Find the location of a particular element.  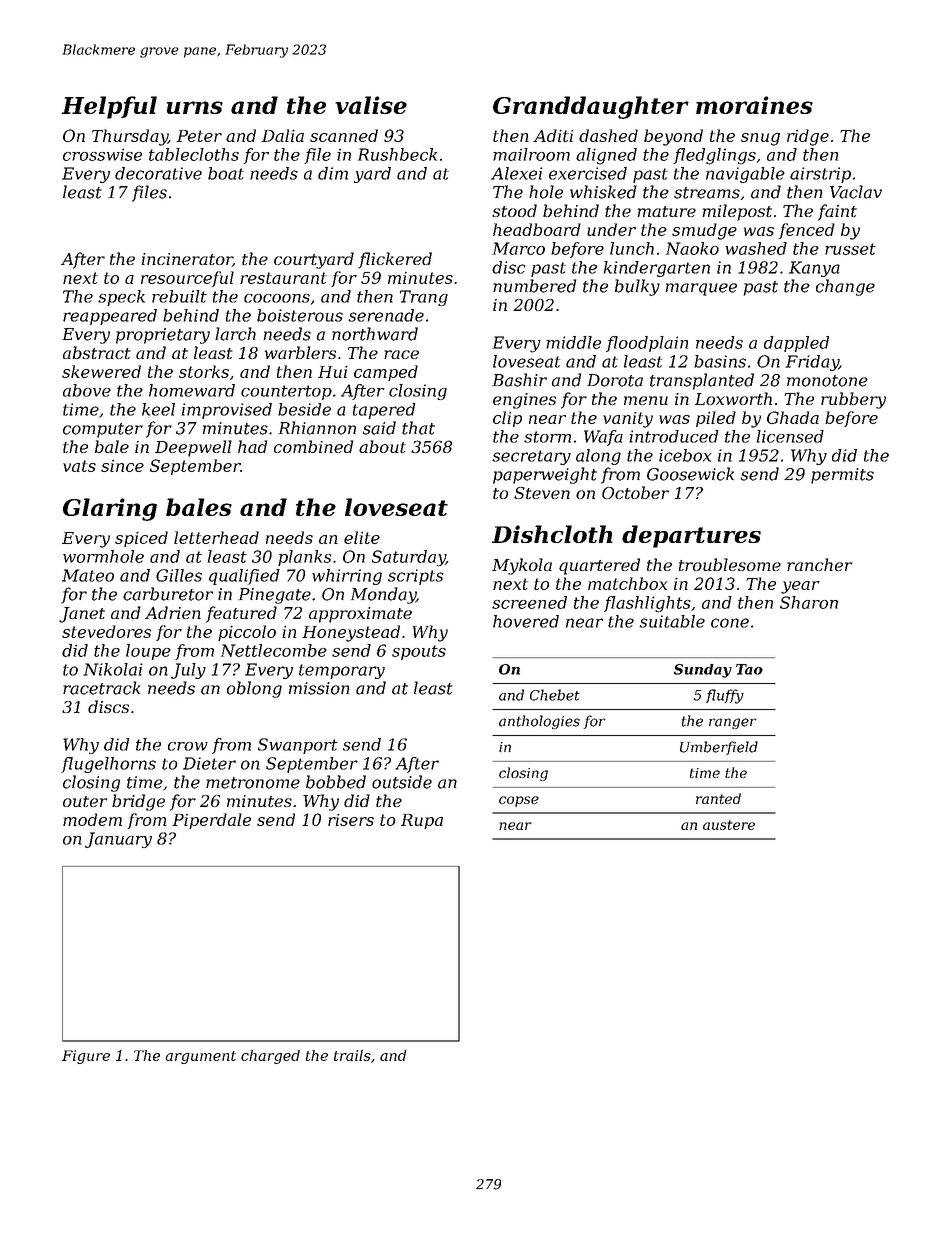

rebuilt is located at coordinates (179, 296).
